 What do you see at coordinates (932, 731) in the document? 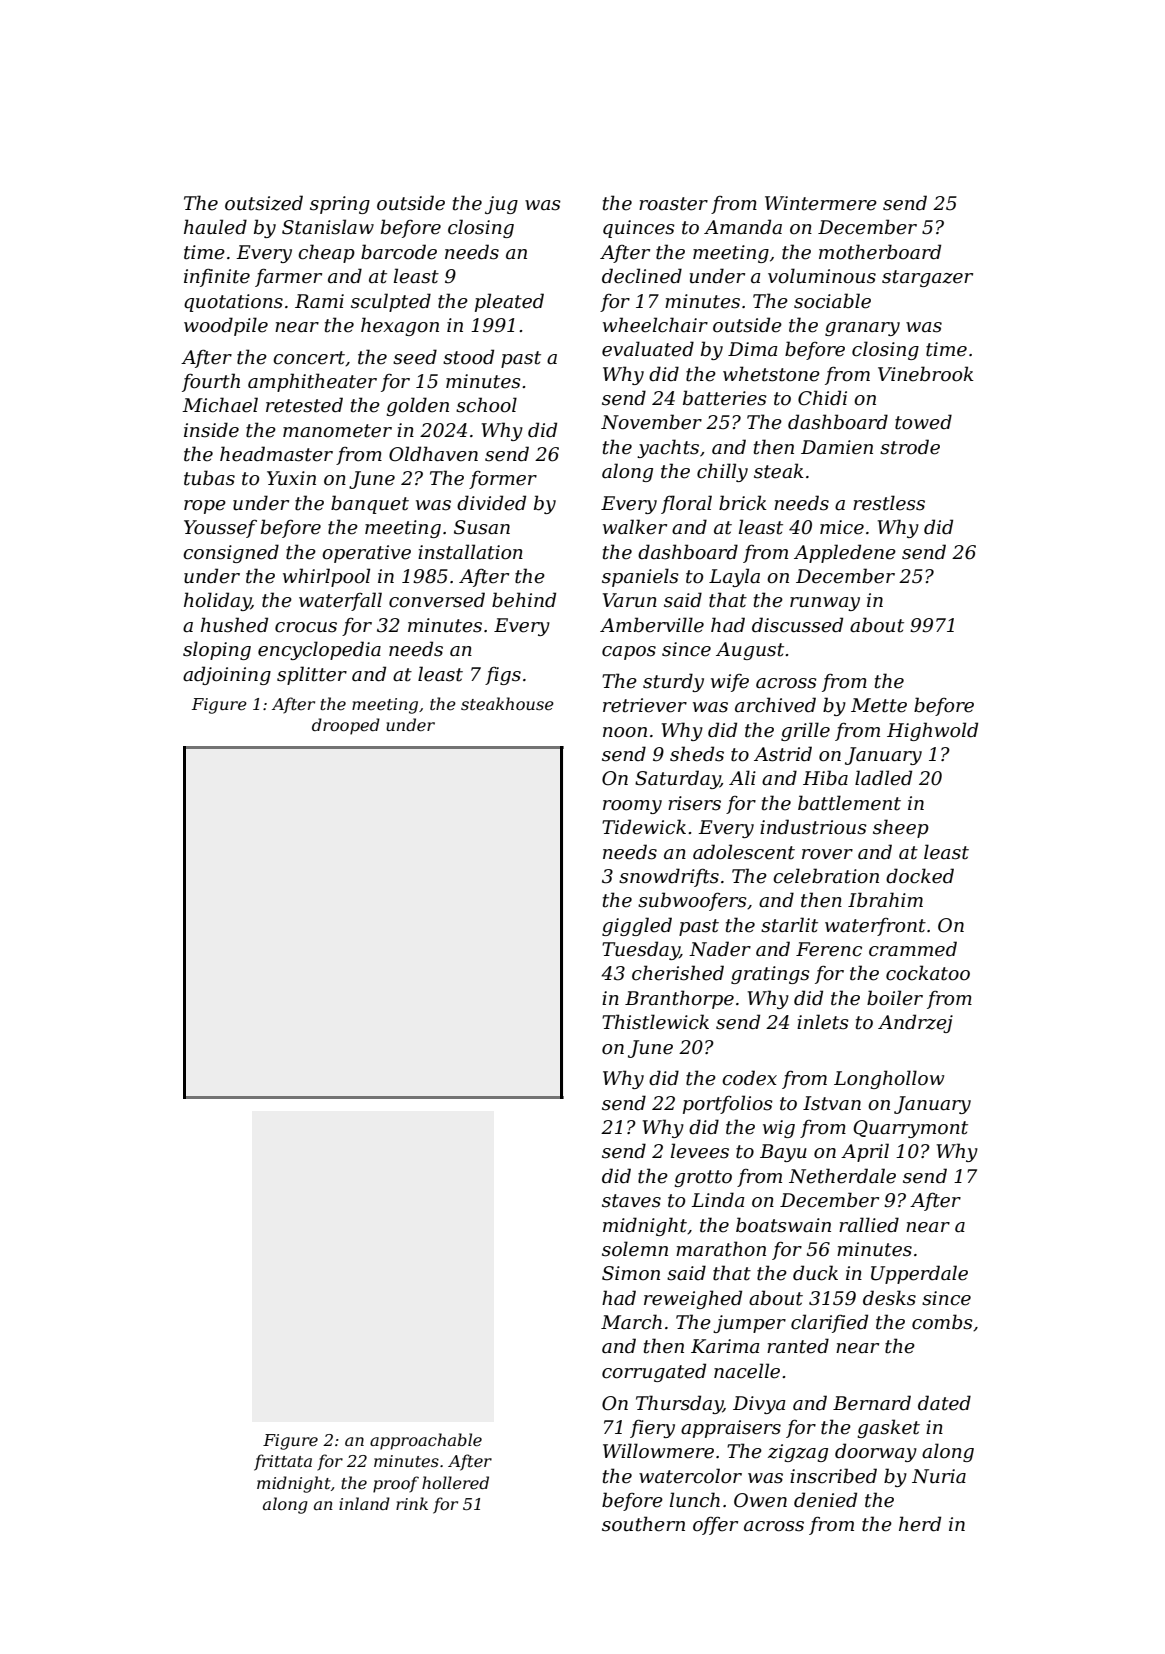
I see `Highwold` at bounding box center [932, 731].
